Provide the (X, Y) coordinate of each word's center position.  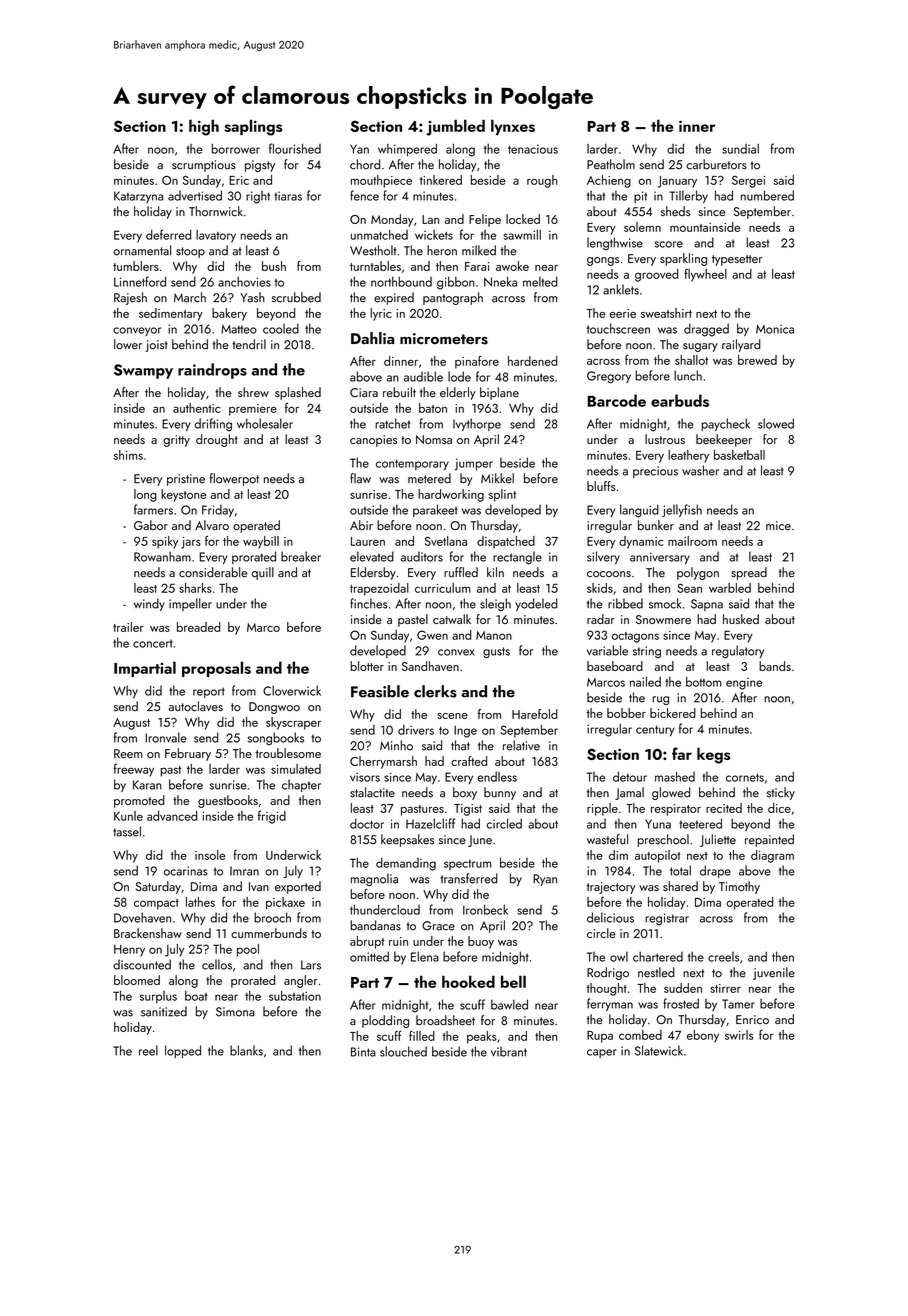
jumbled (455, 127)
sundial (740, 148)
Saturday (158, 887)
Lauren (368, 541)
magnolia (374, 879)
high (204, 127)
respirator (676, 810)
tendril (249, 344)
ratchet (392, 423)
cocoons (609, 574)
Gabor (151, 525)
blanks (246, 1050)
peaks (482, 1037)
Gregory (609, 377)
